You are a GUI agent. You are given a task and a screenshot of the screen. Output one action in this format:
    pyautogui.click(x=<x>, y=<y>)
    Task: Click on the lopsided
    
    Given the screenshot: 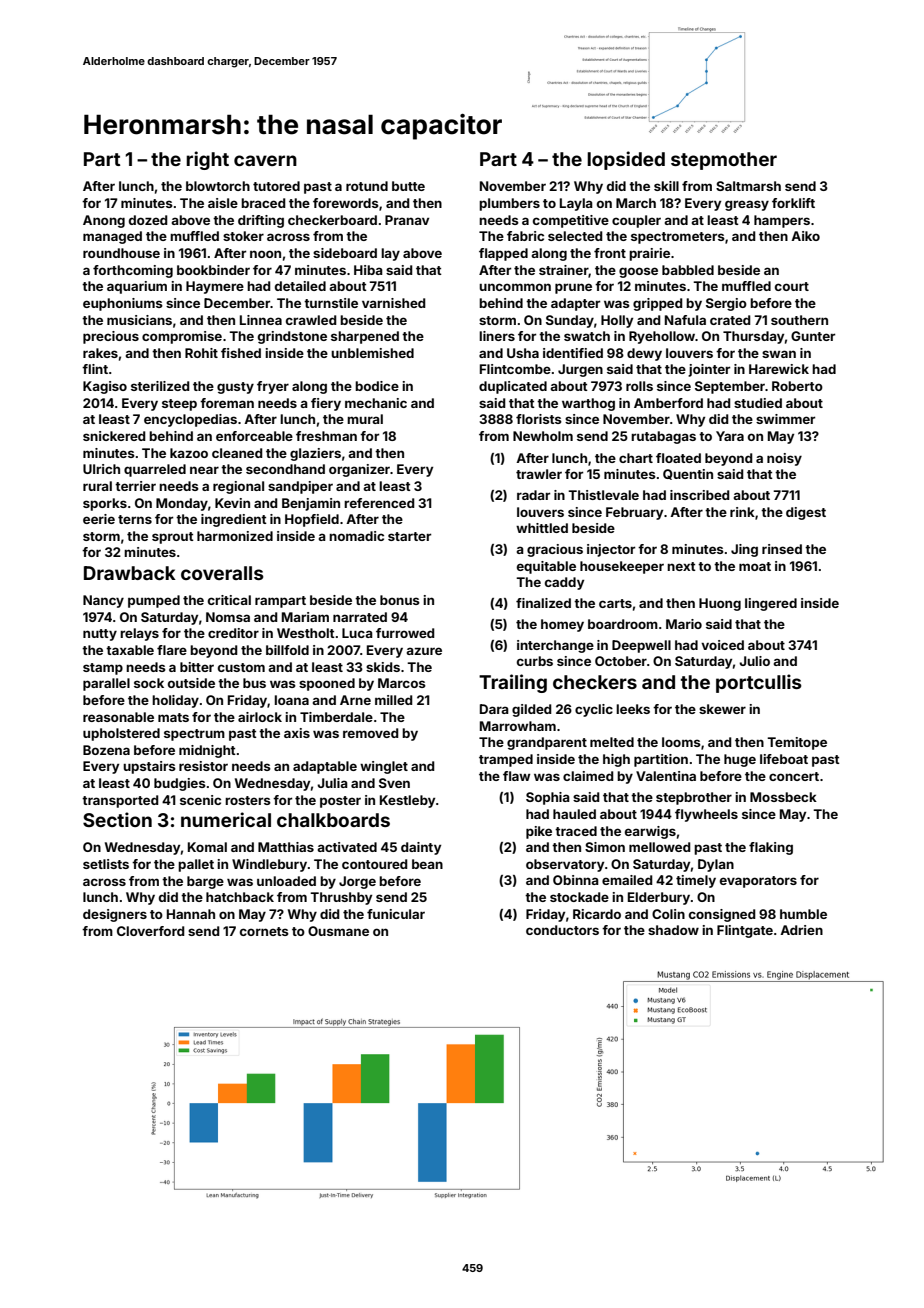 What is the action you would take?
    pyautogui.click(x=626, y=160)
